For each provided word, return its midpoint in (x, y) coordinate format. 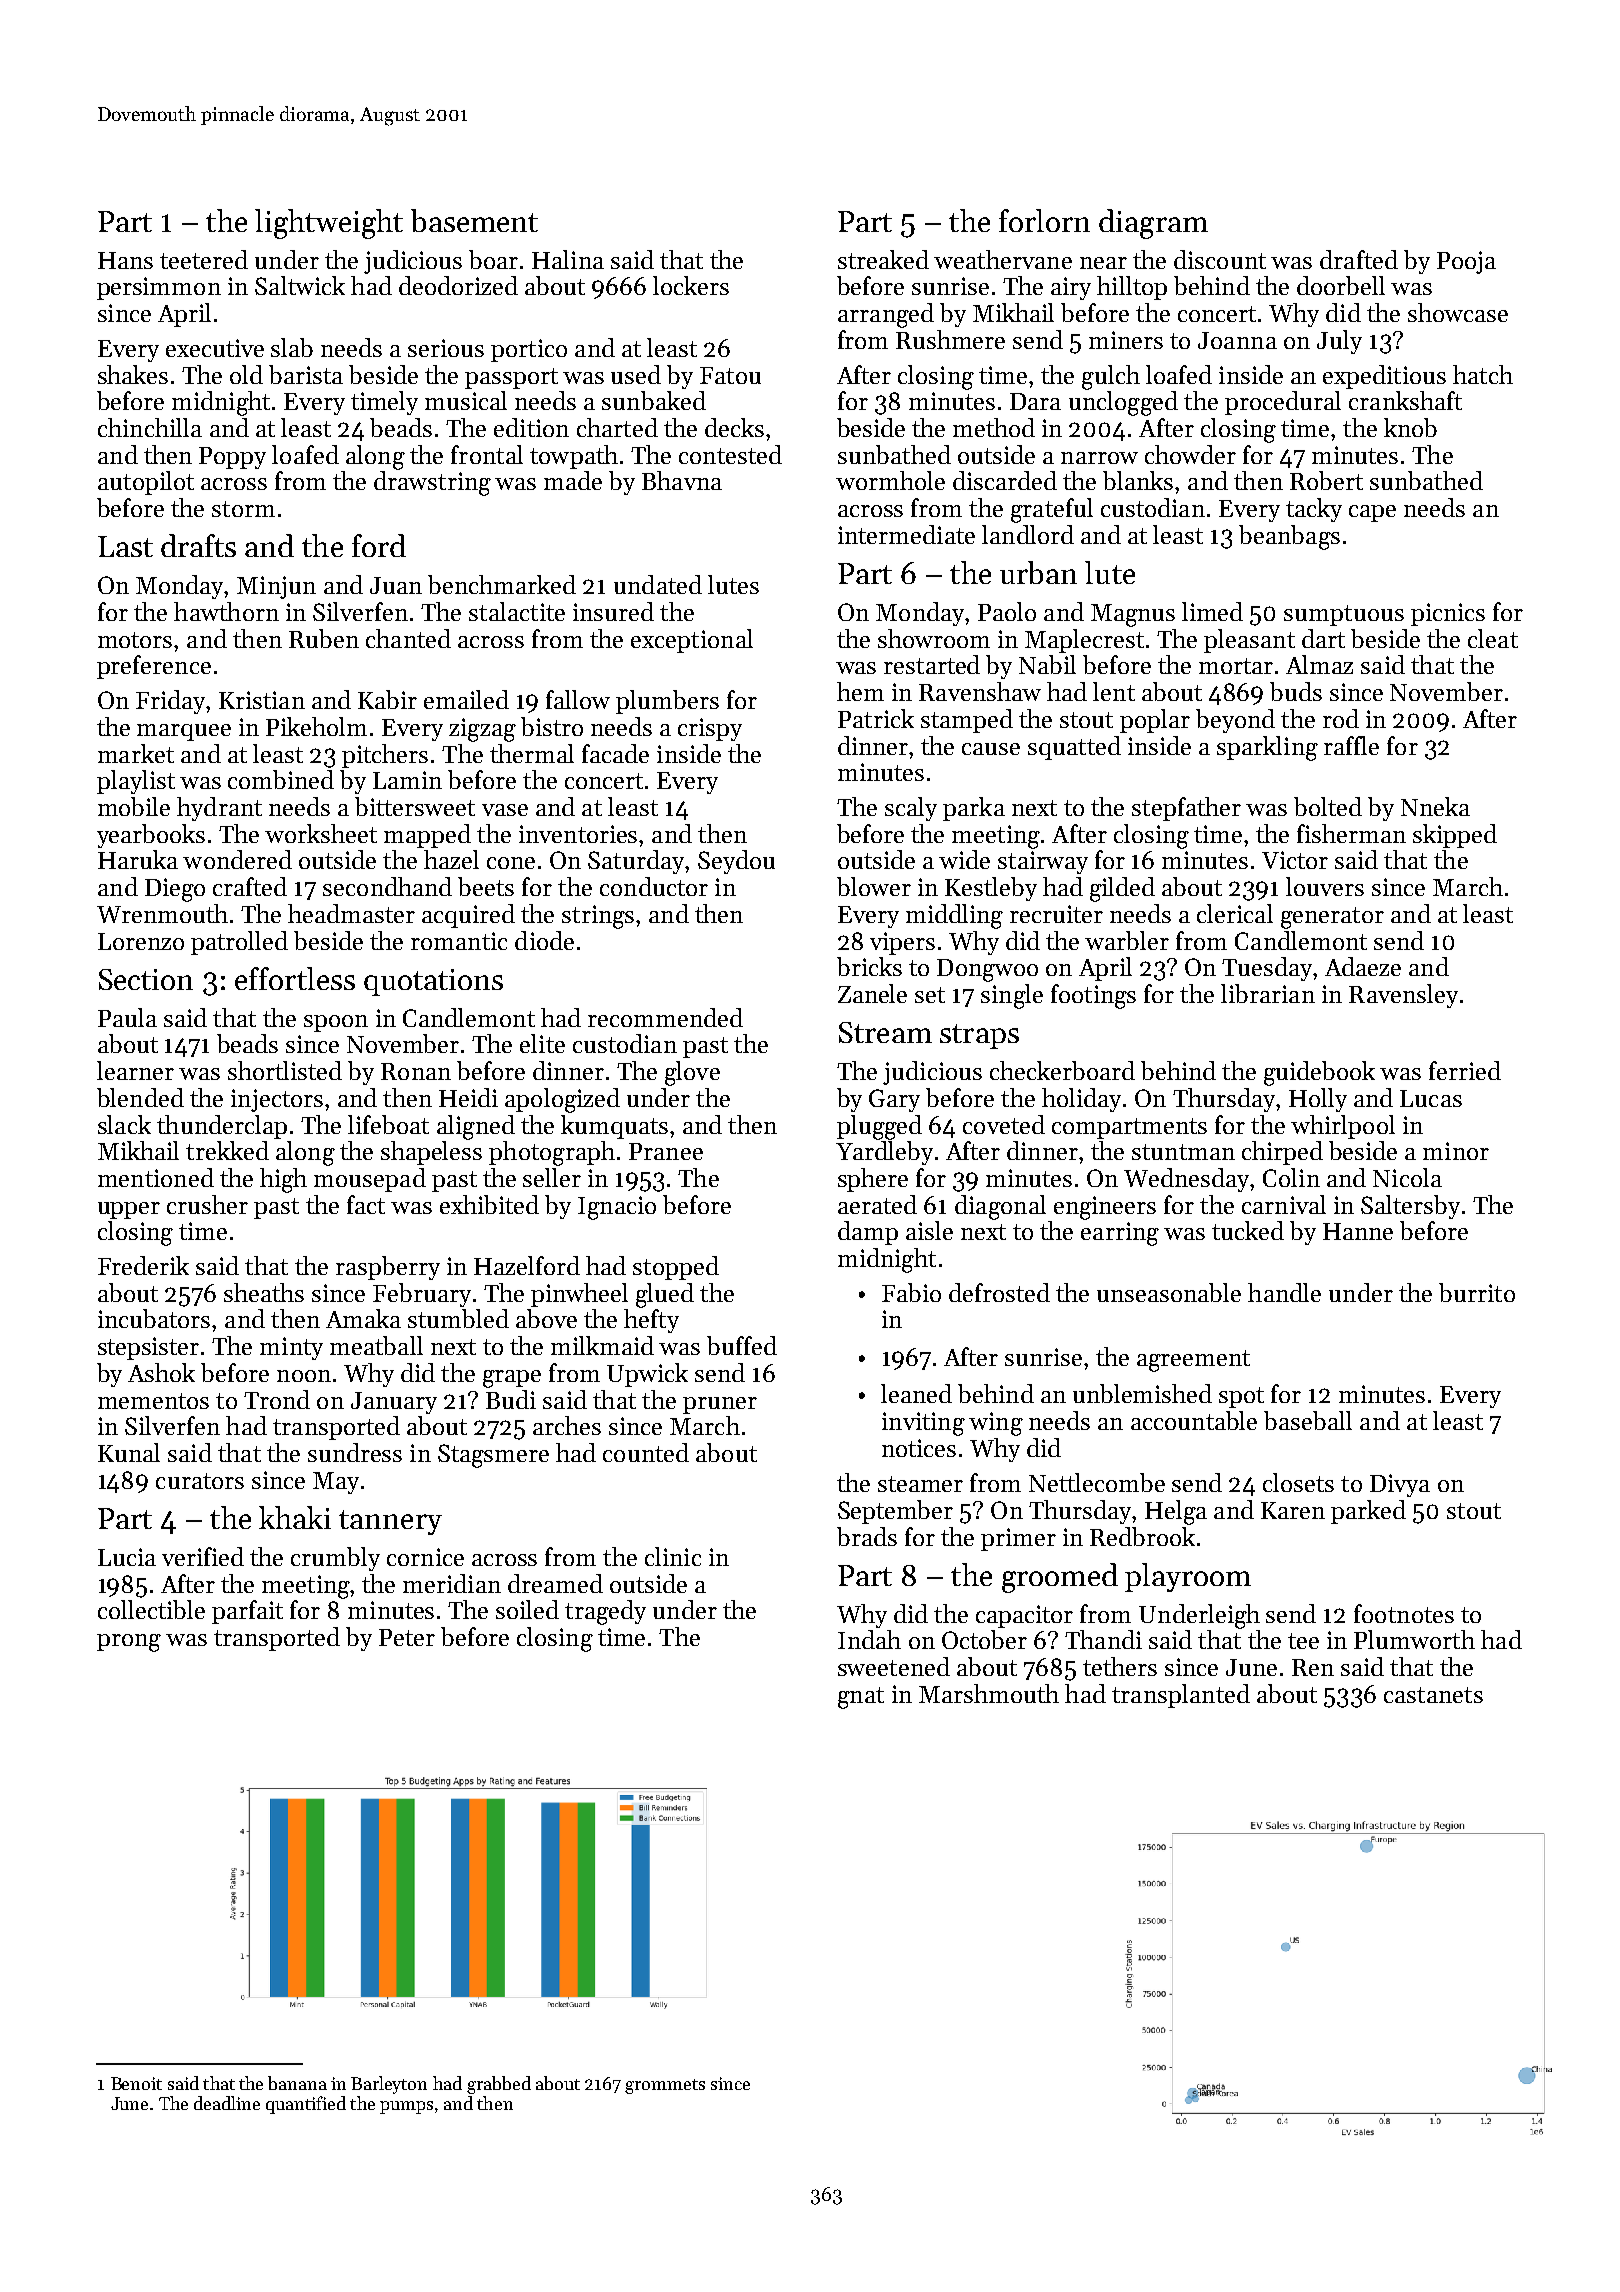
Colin (1291, 1177)
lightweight (329, 224)
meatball (376, 1345)
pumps (406, 2107)
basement (474, 220)
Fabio (911, 1292)
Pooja (1466, 262)
